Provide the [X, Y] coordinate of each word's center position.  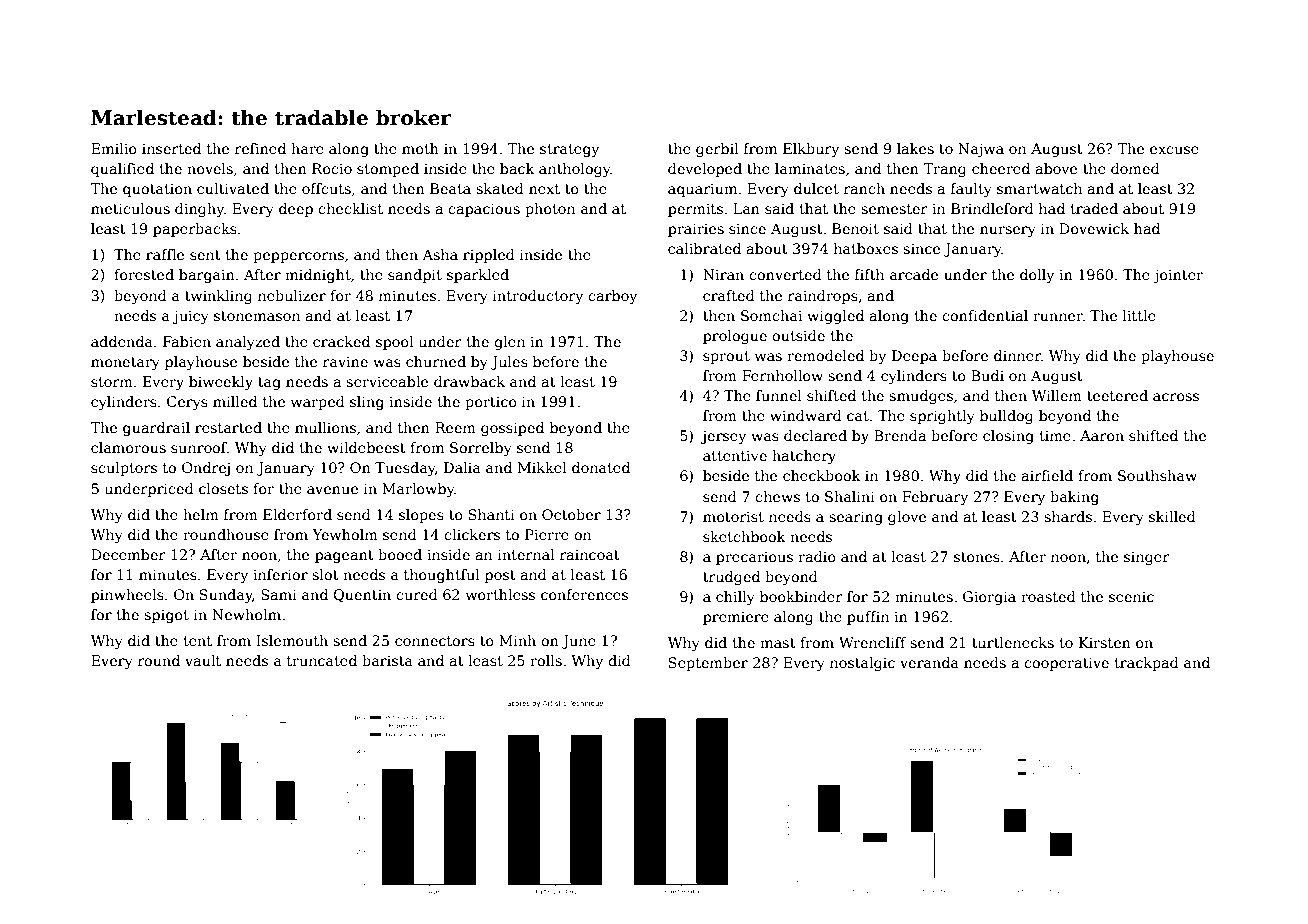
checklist [350, 208]
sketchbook [744, 536]
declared [815, 435]
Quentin [362, 595]
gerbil [717, 150]
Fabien [187, 341]
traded [1094, 208]
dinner [1017, 355]
